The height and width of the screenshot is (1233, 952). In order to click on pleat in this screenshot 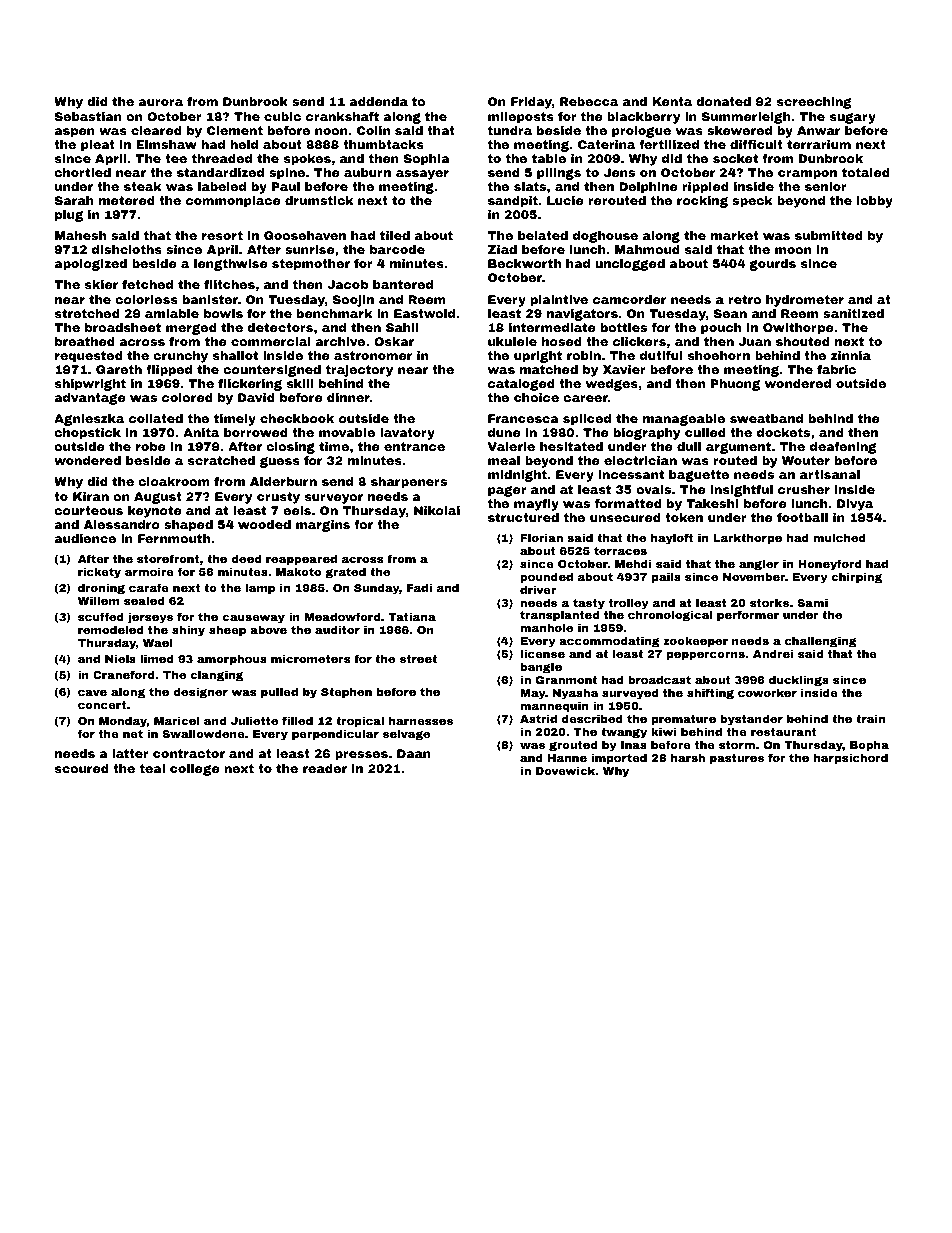, I will do `click(98, 146)`.
